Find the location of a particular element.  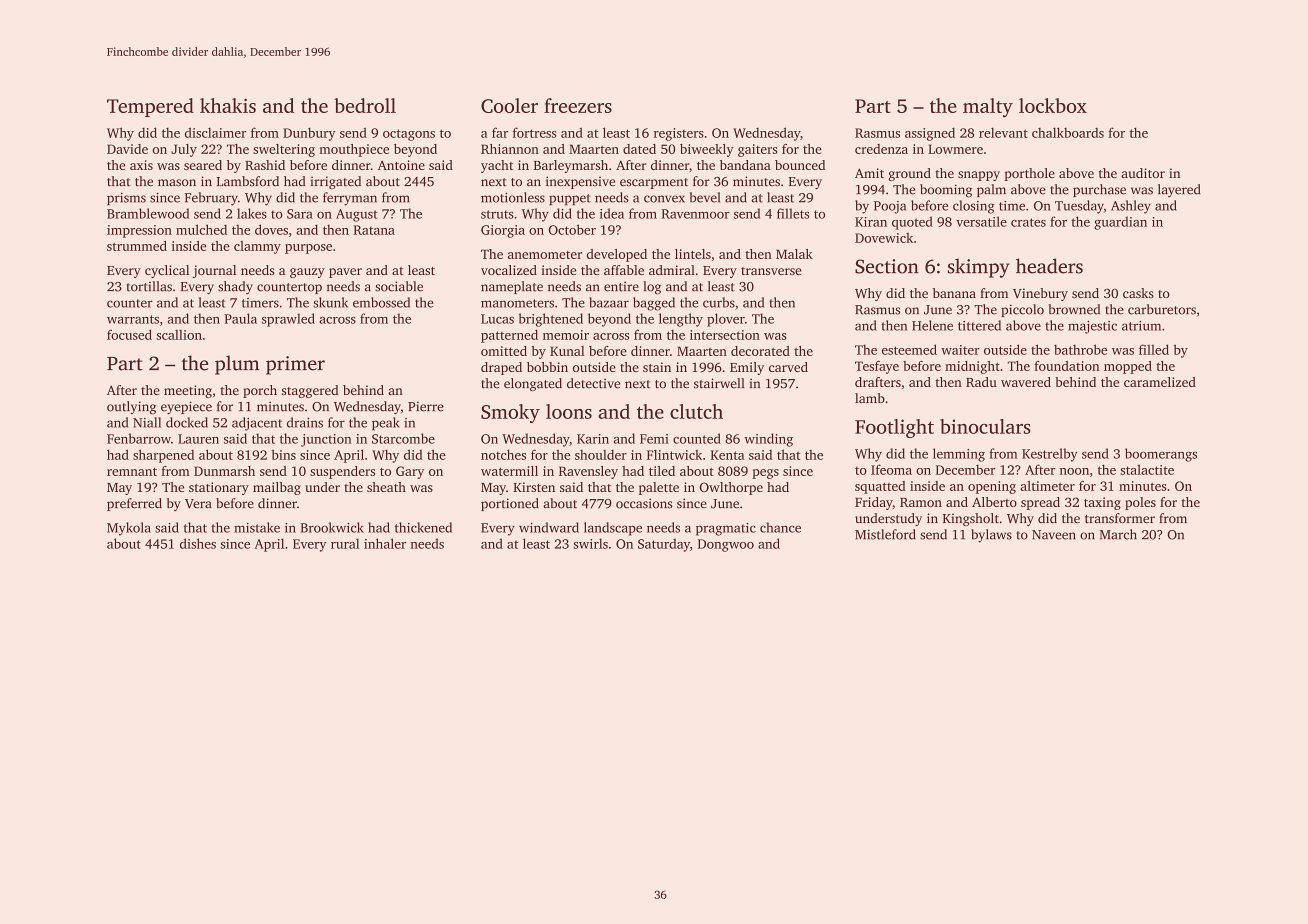

chalkboards is located at coordinates (1068, 132).
